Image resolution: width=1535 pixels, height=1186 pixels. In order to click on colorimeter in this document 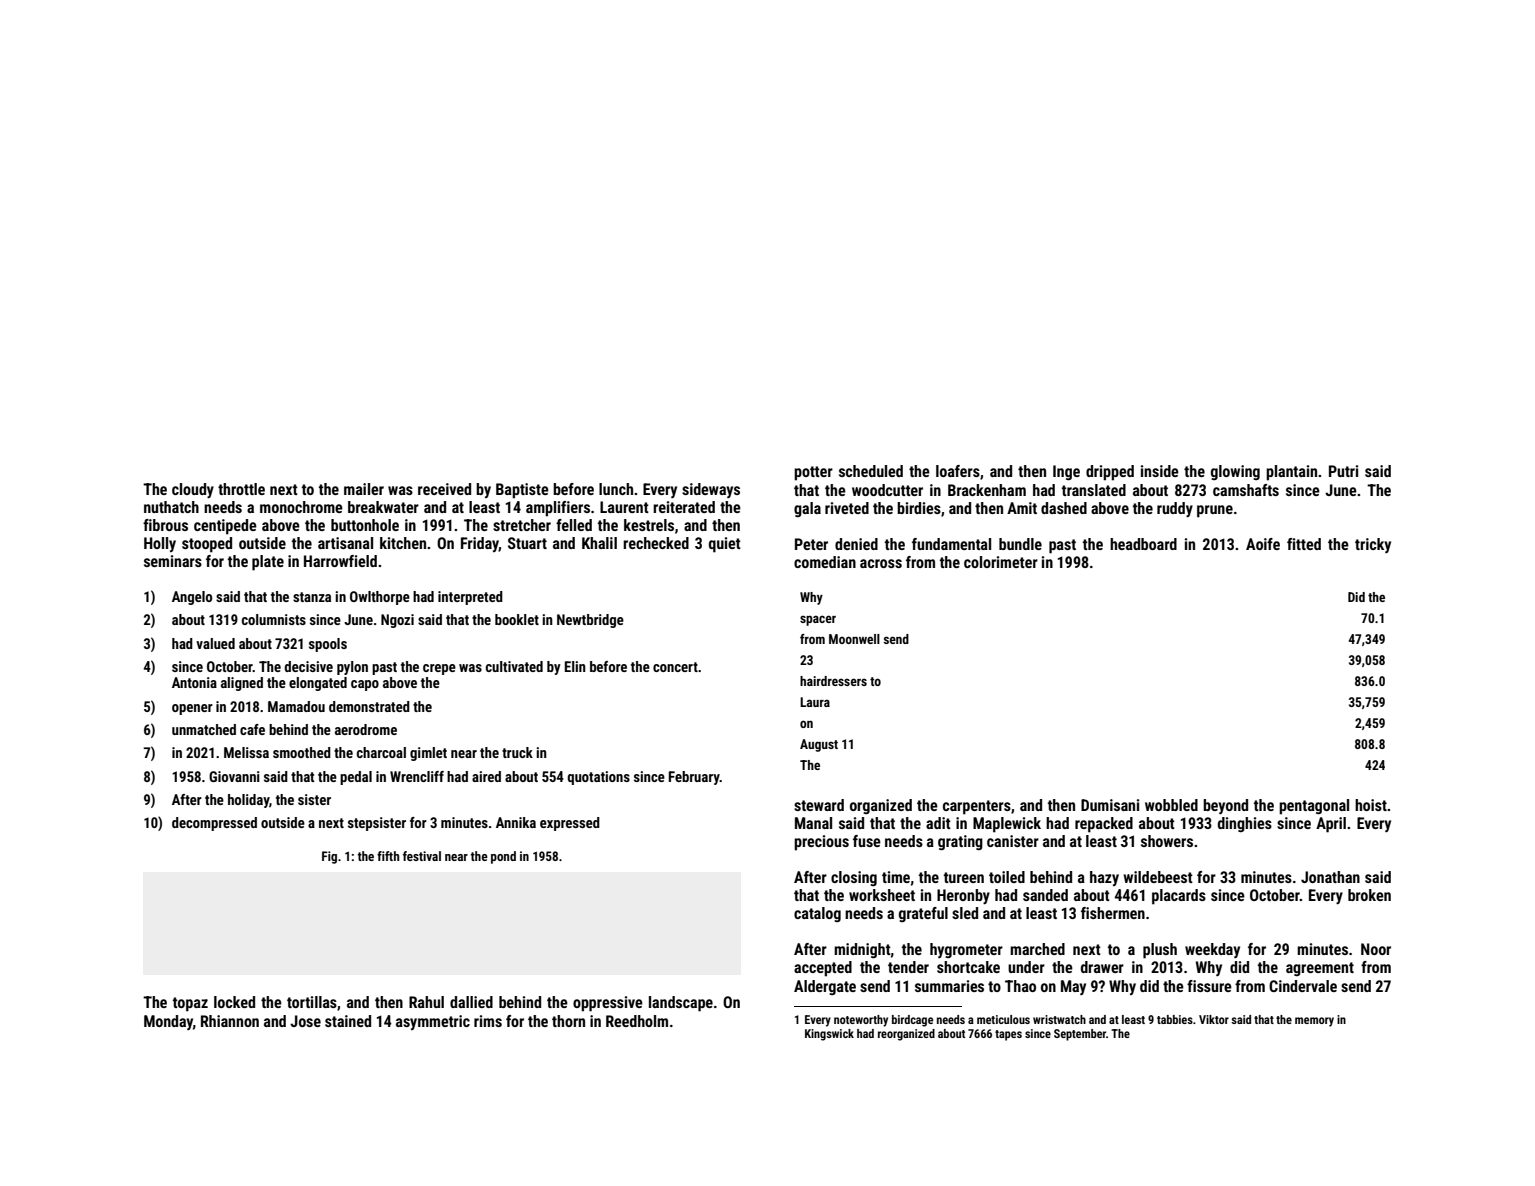, I will do `click(1001, 562)`.
